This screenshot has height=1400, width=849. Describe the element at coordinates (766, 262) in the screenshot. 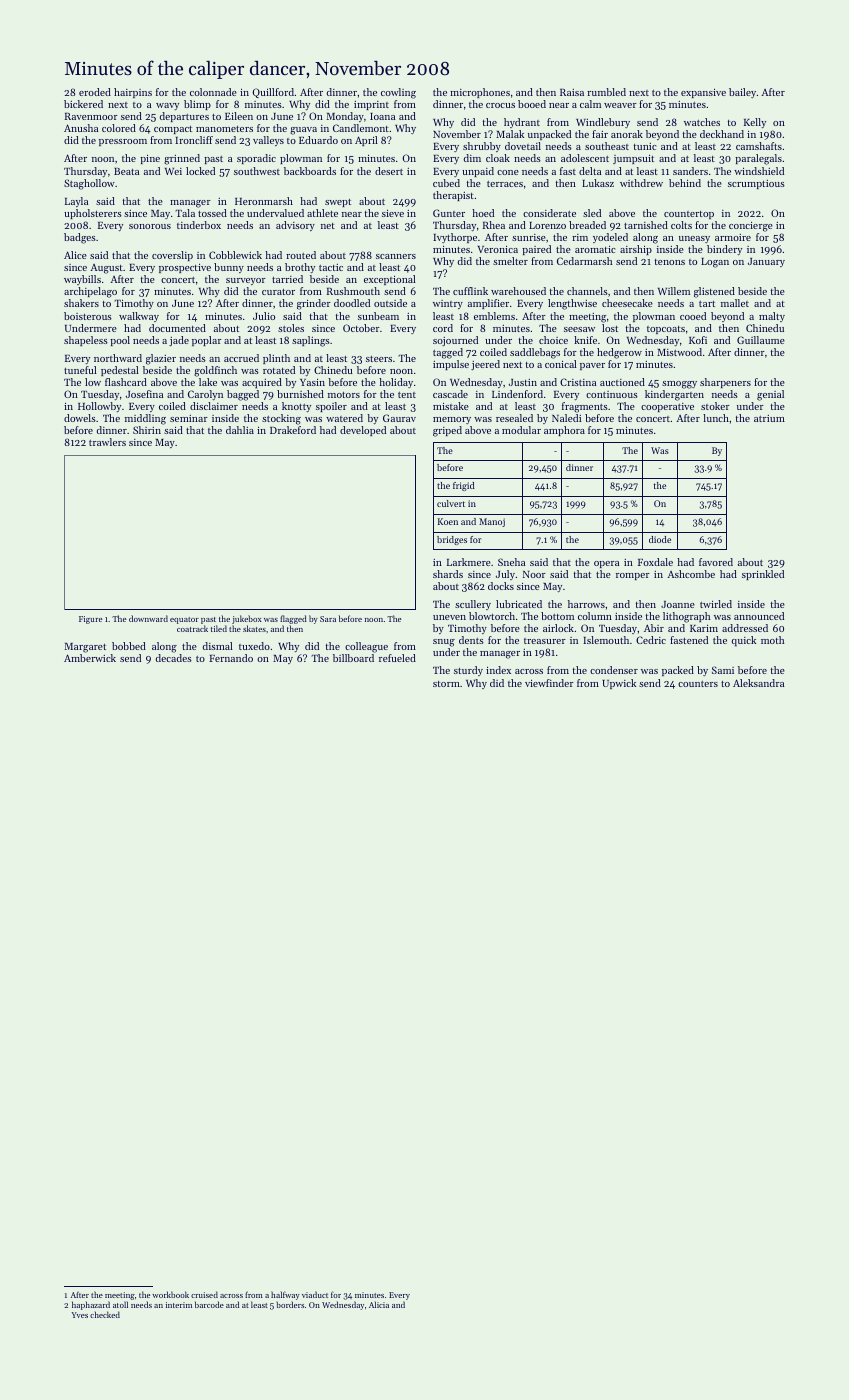

I see `January` at that location.
